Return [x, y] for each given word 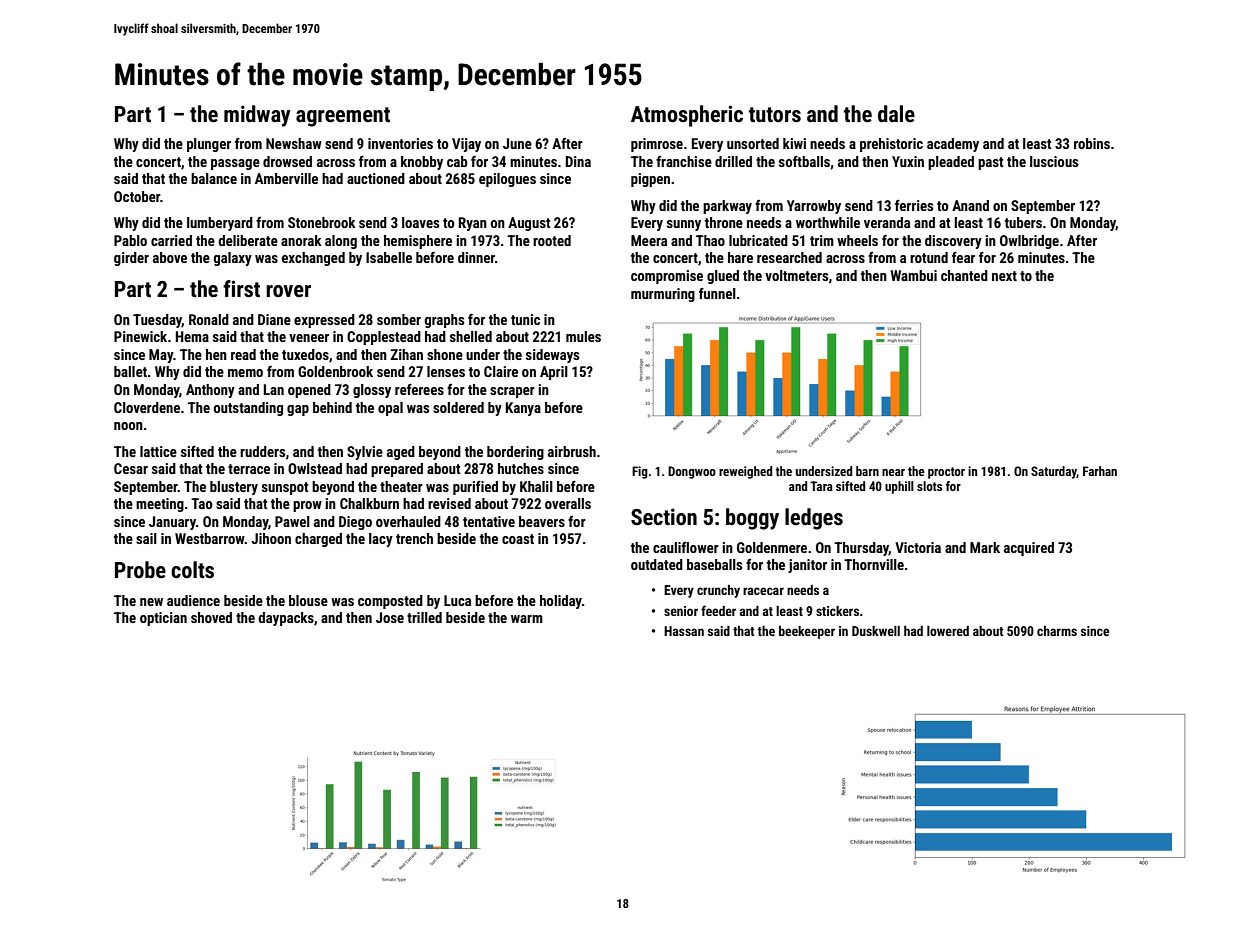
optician [163, 619]
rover [288, 291]
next [1004, 276]
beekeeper [807, 632]
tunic [525, 319]
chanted [964, 275]
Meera [649, 240]
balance [214, 178]
